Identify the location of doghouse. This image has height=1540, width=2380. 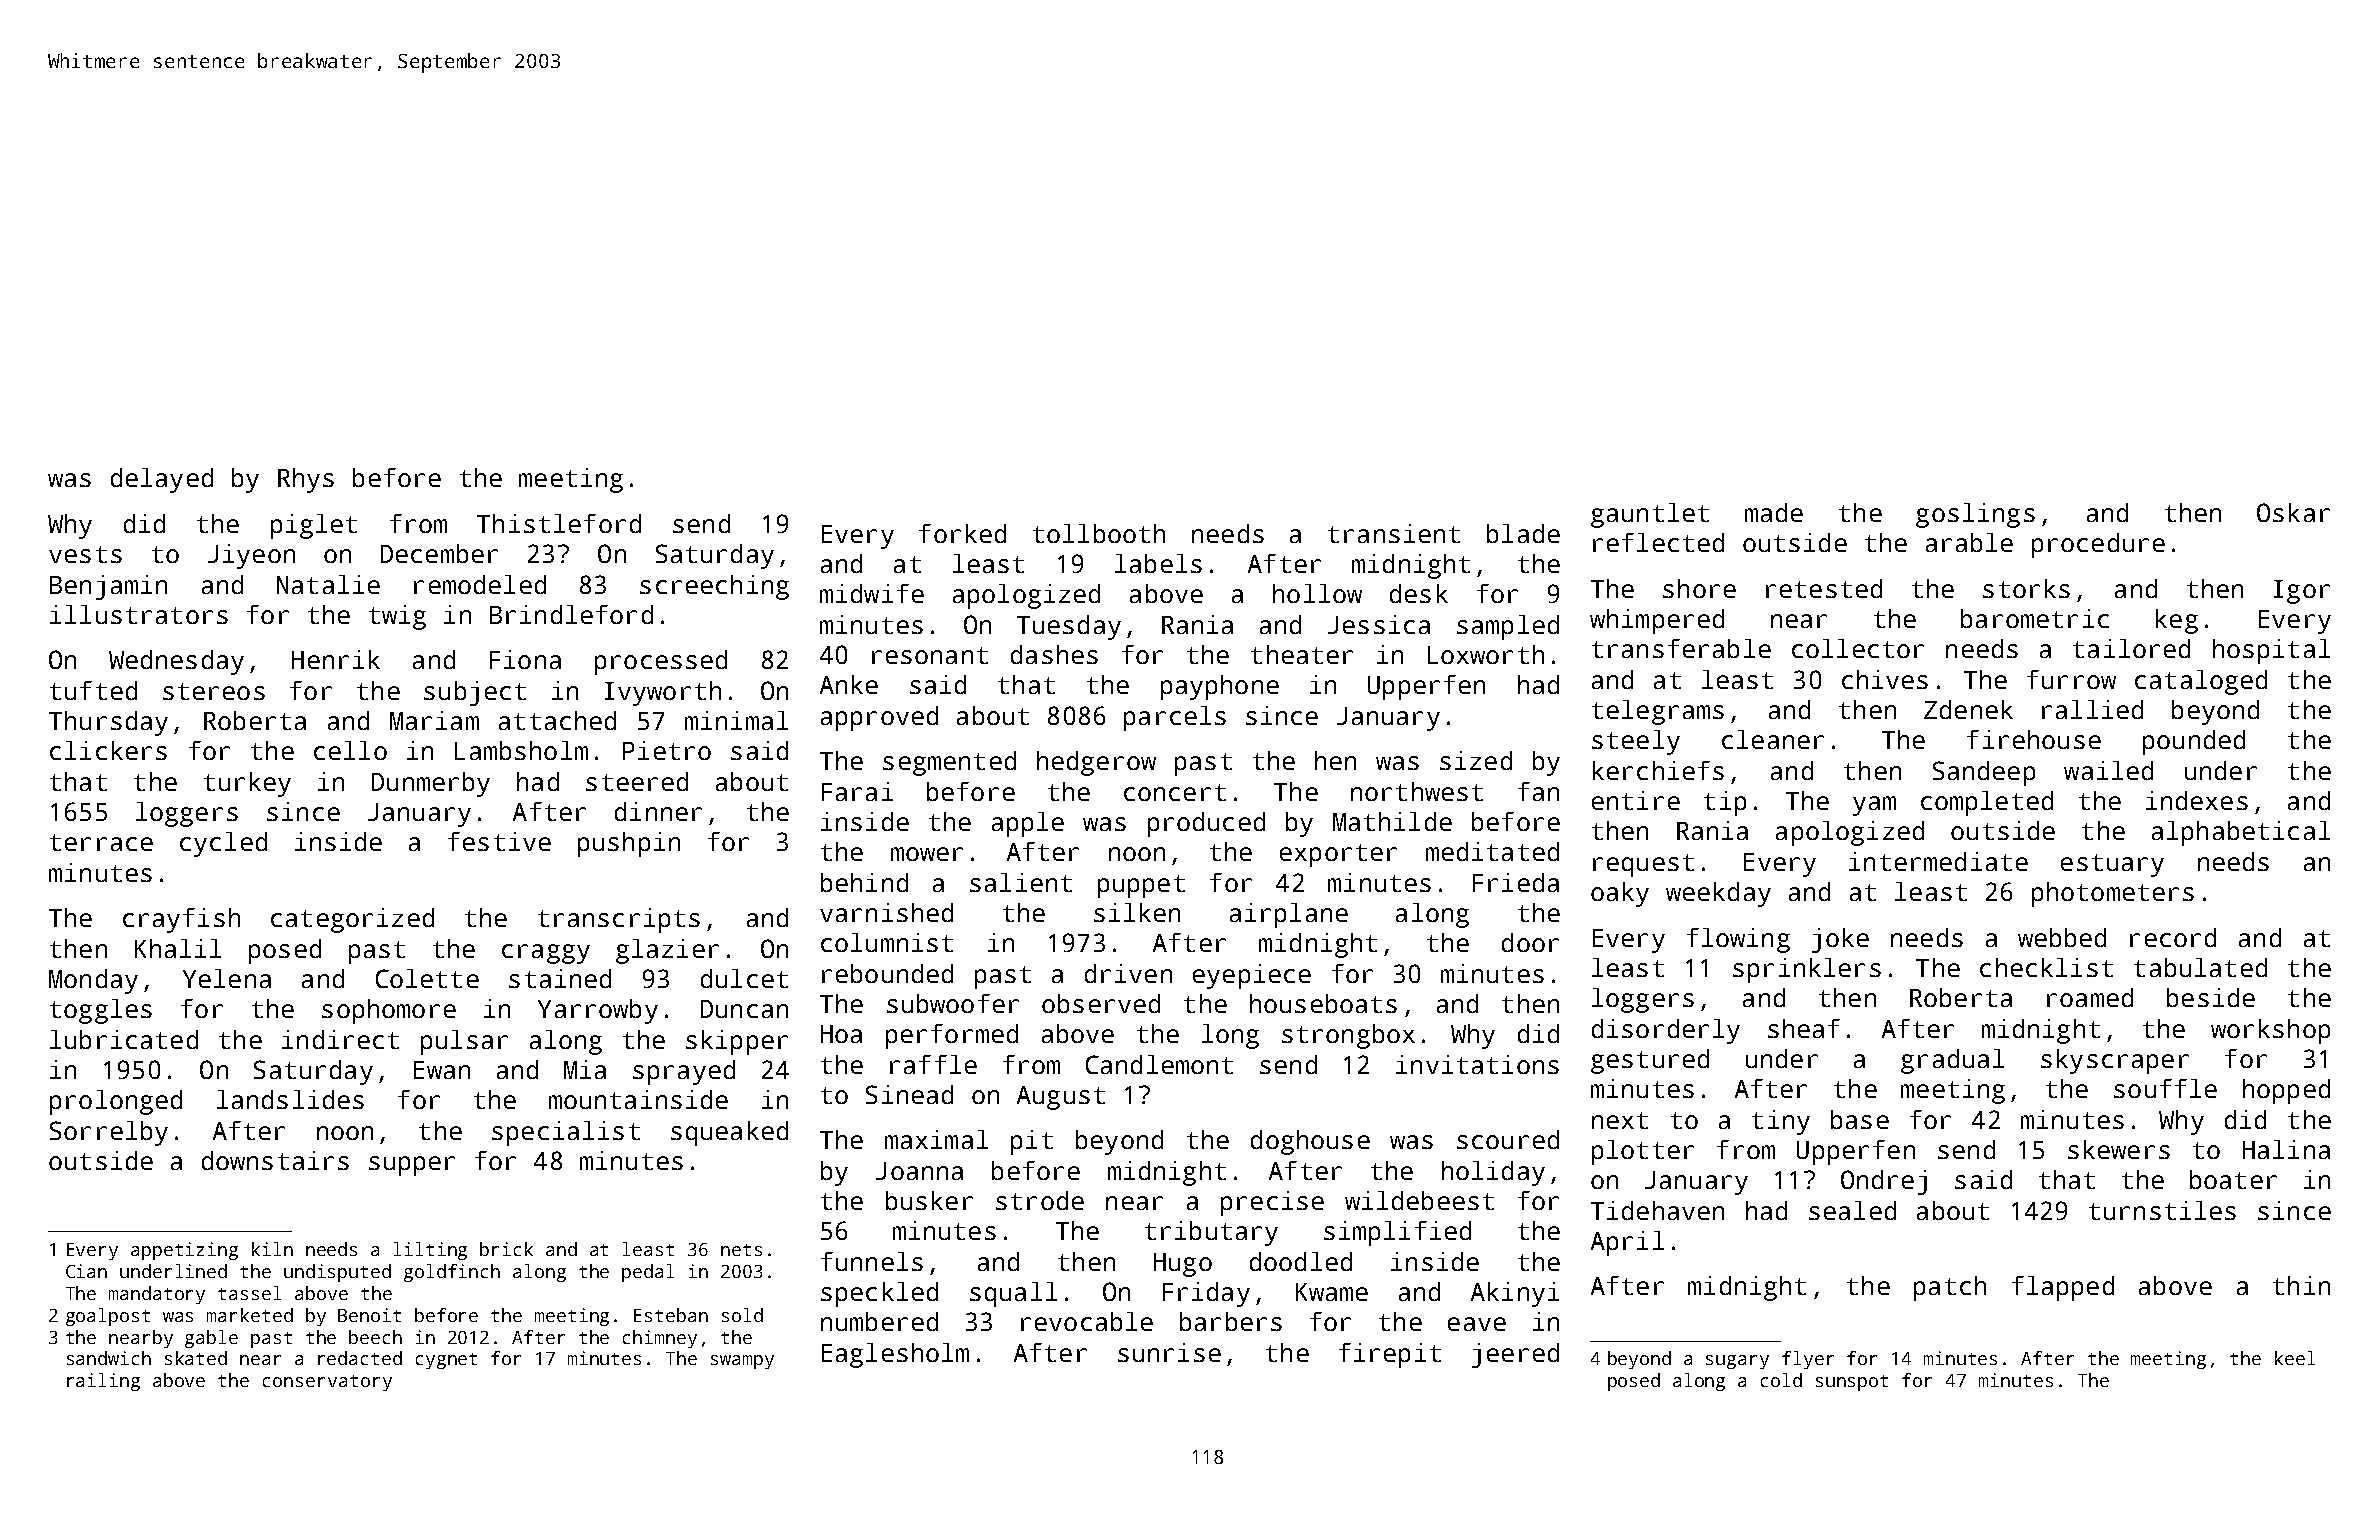
(1310, 1142).
